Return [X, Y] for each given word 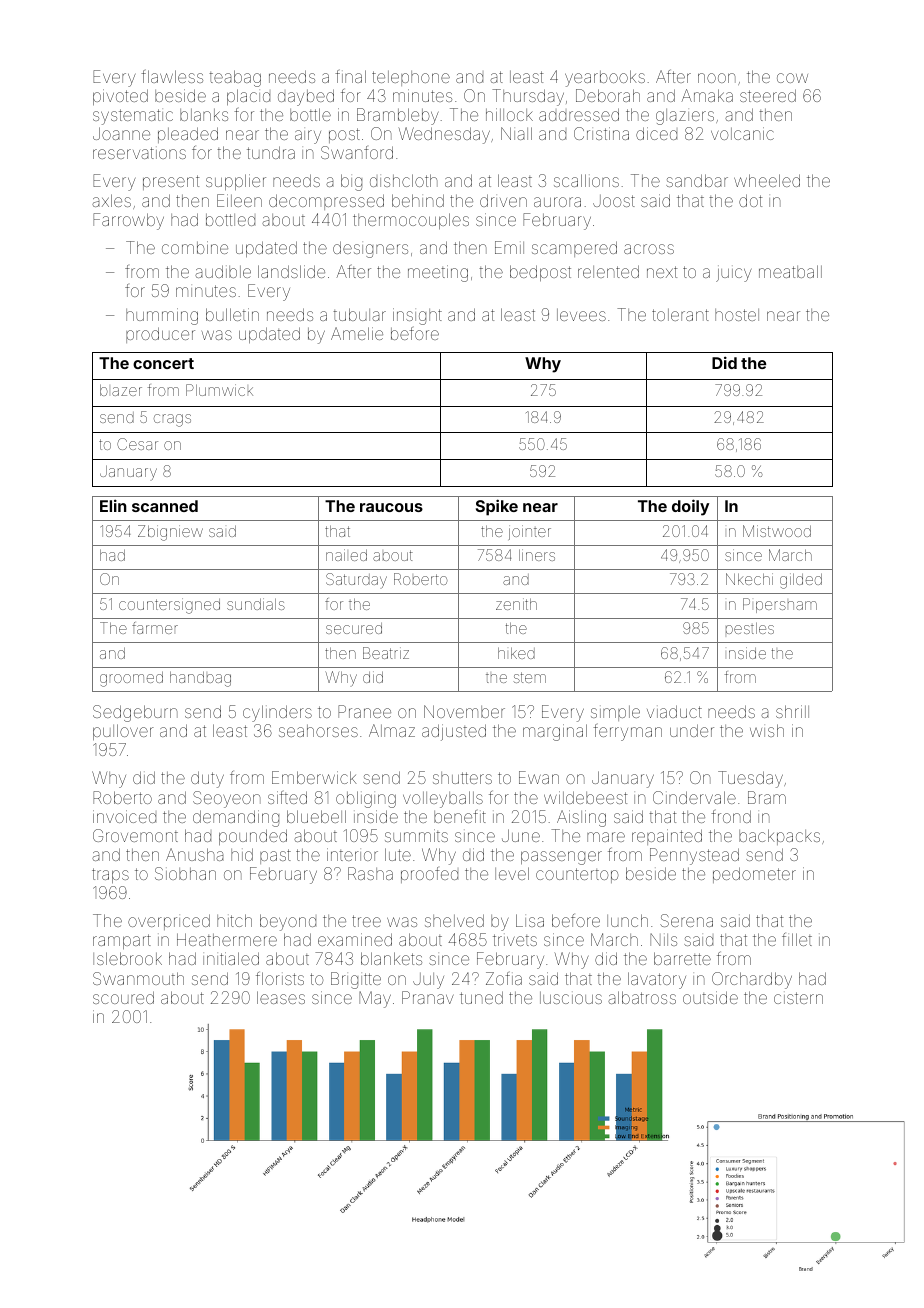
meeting [438, 273]
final [350, 76]
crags [172, 420]
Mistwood [777, 531]
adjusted [454, 732]
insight [417, 316]
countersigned [169, 606]
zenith [516, 604]
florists [280, 978]
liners [537, 555]
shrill [792, 711]
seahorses [318, 731]
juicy [734, 273]
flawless [172, 76]
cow [792, 78]
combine [195, 247]
